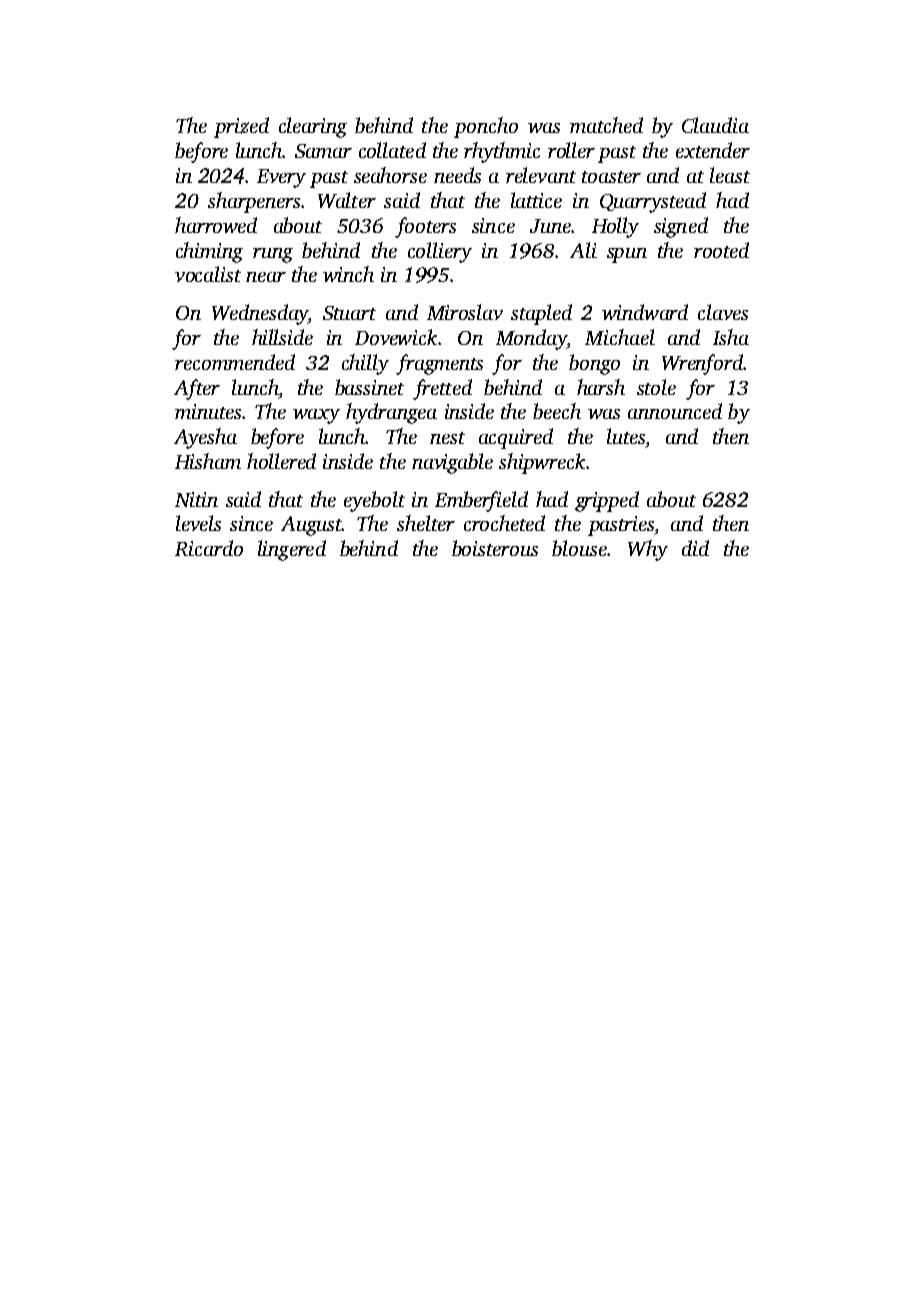 This screenshot has width=924, height=1311. I want to click on harrowed, so click(216, 225).
